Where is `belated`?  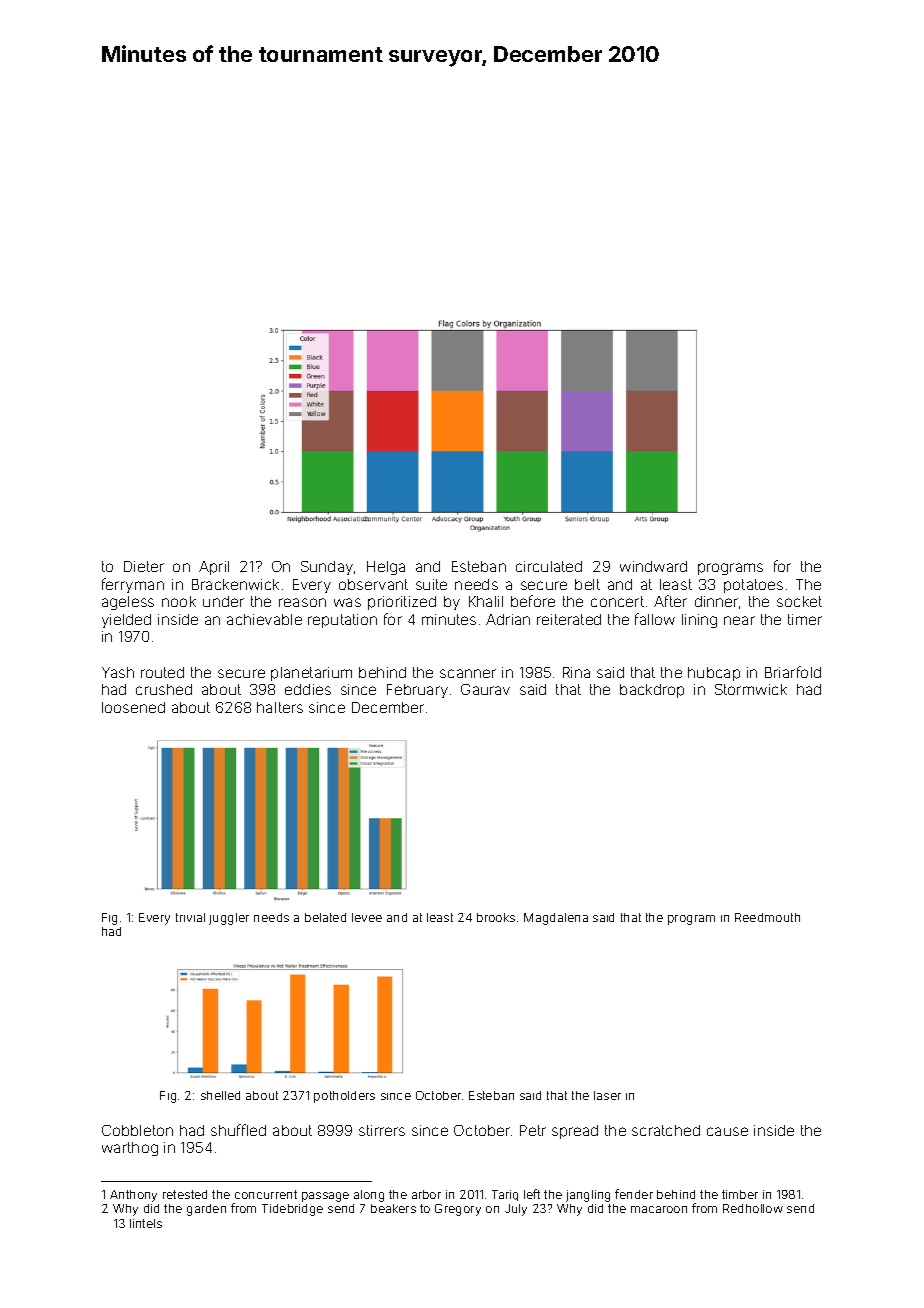 belated is located at coordinates (325, 917).
